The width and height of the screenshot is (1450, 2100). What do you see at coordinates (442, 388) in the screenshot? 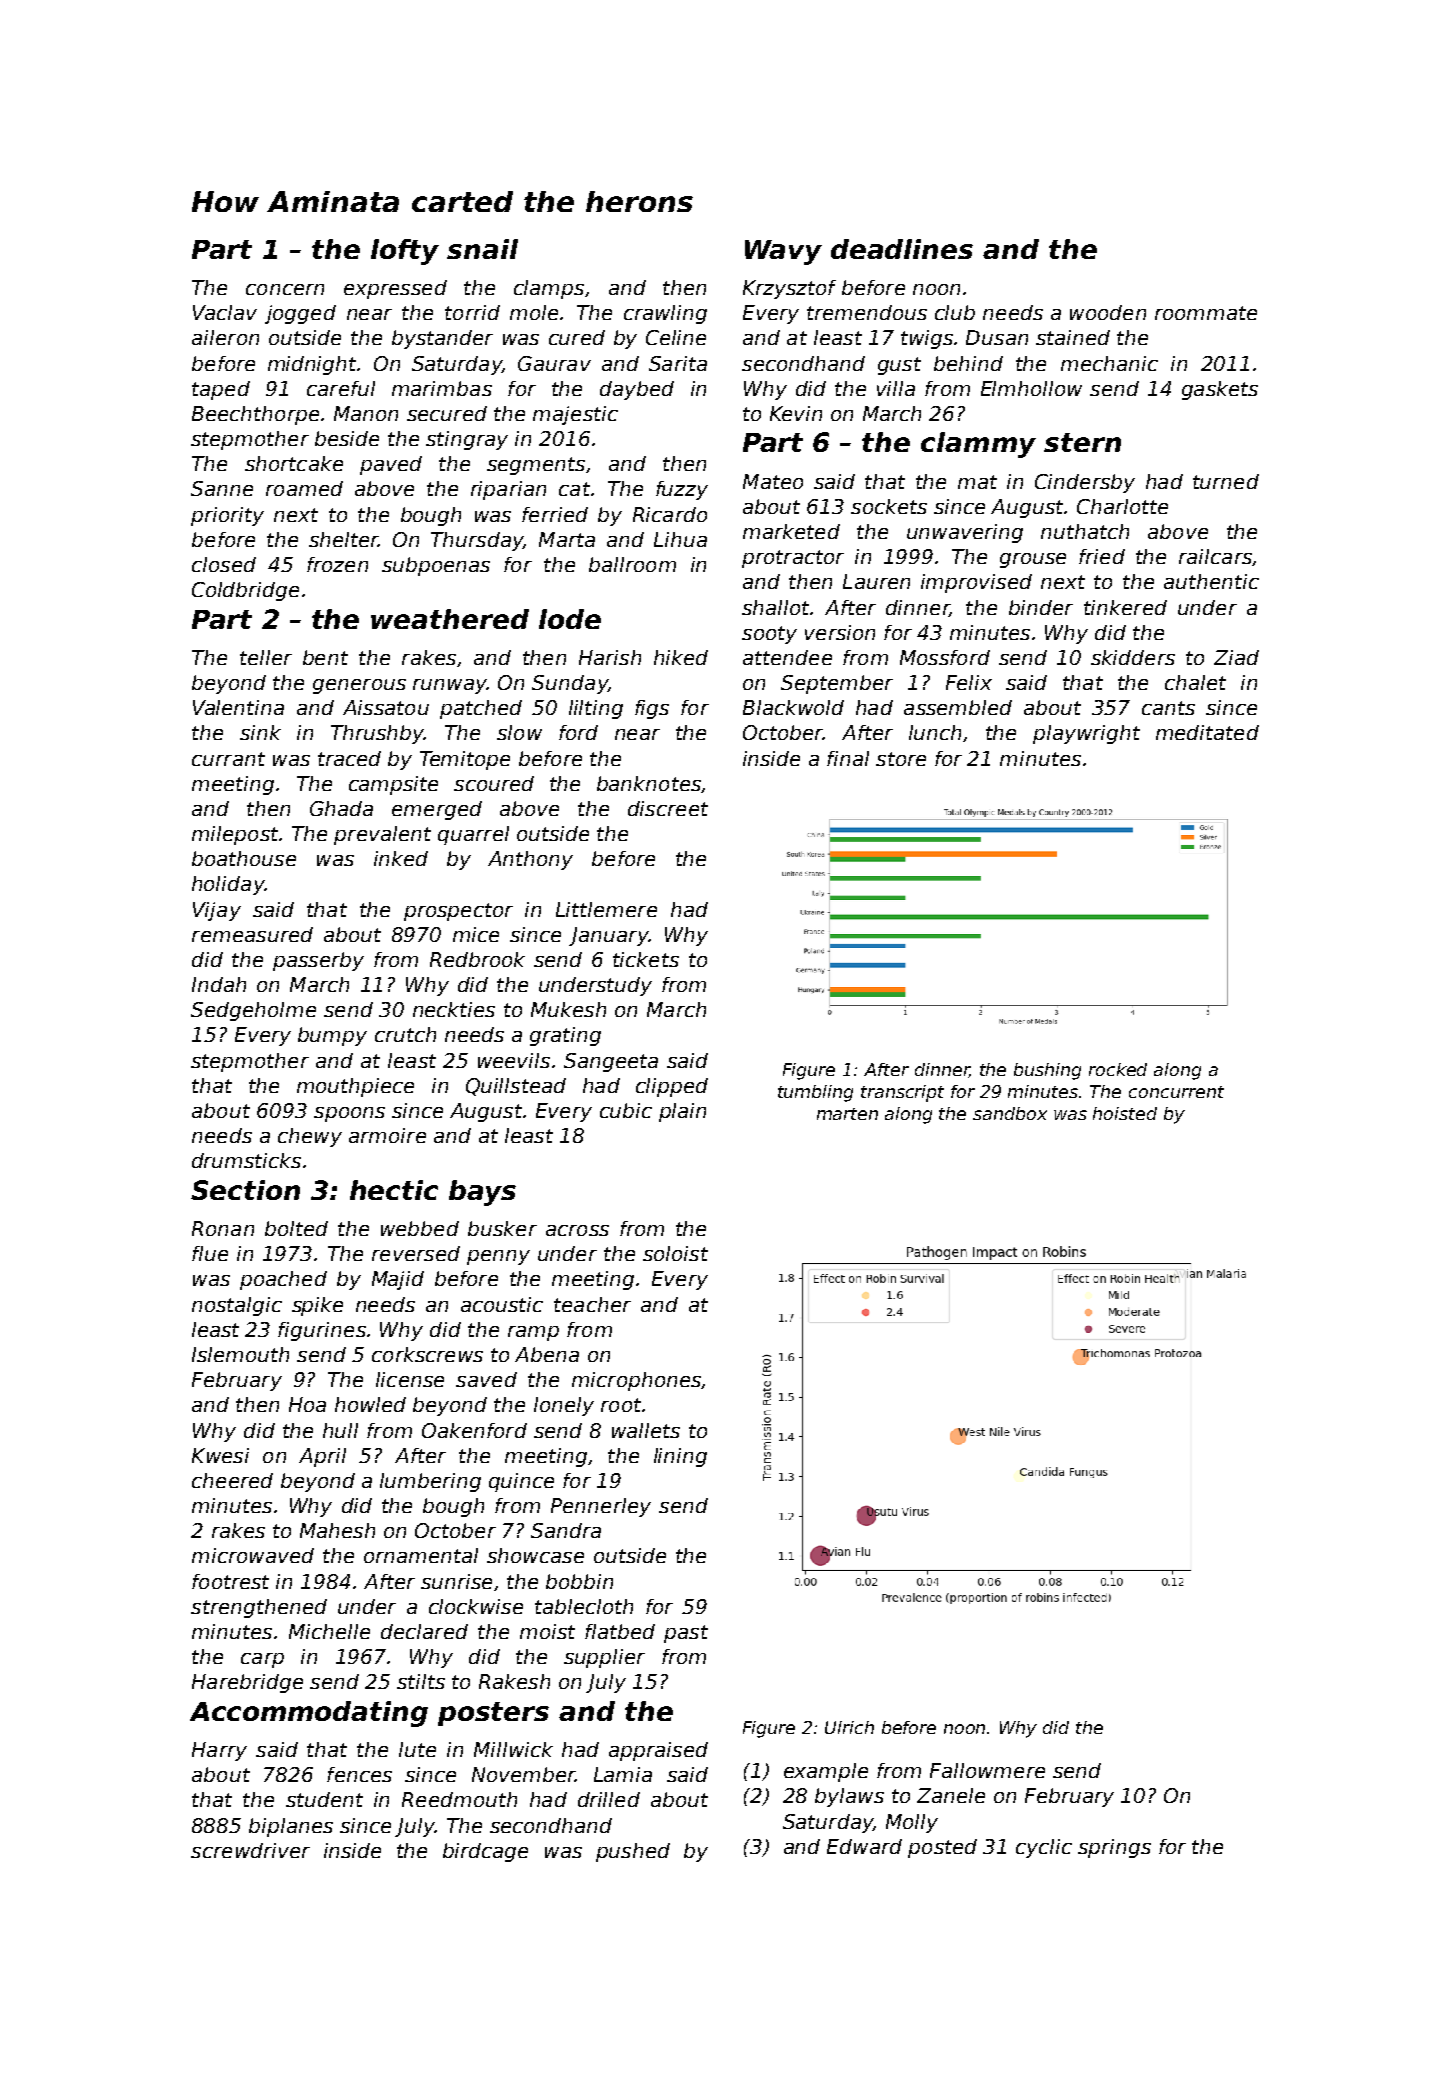
I see `marimbas` at bounding box center [442, 388].
